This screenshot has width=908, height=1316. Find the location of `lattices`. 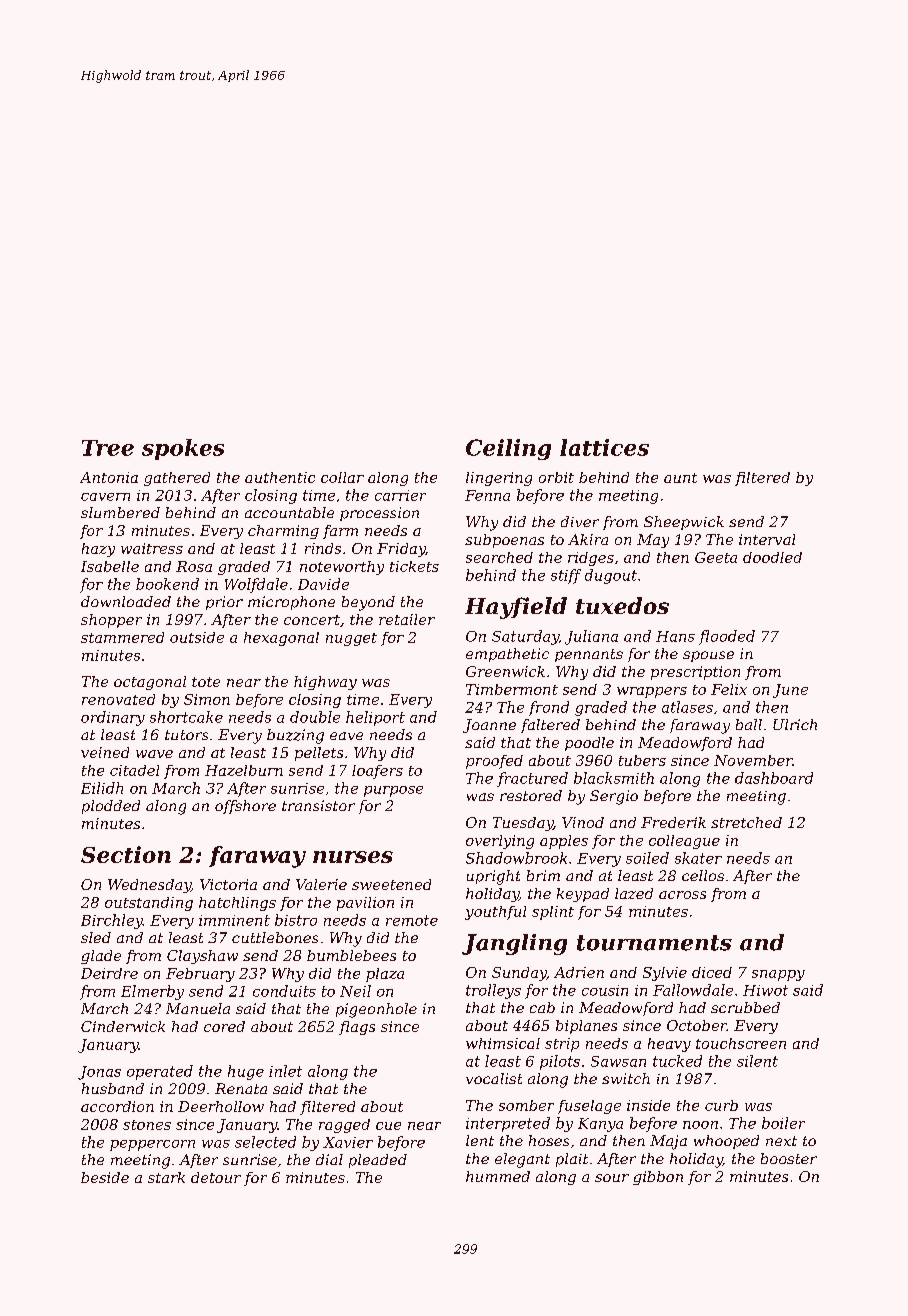

lattices is located at coordinates (604, 447).
